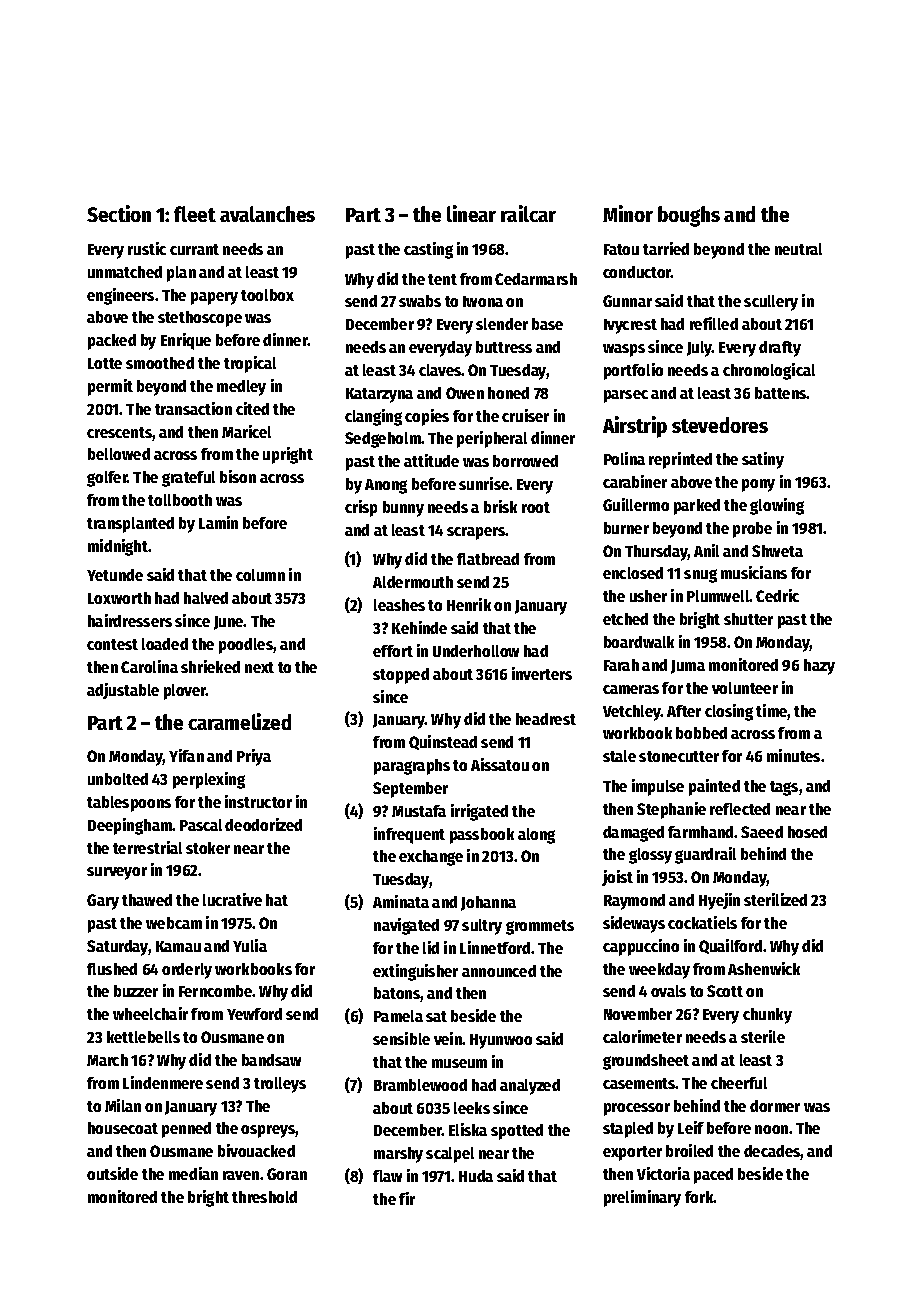  What do you see at coordinates (702, 922) in the page?
I see `cockatiels` at bounding box center [702, 922].
